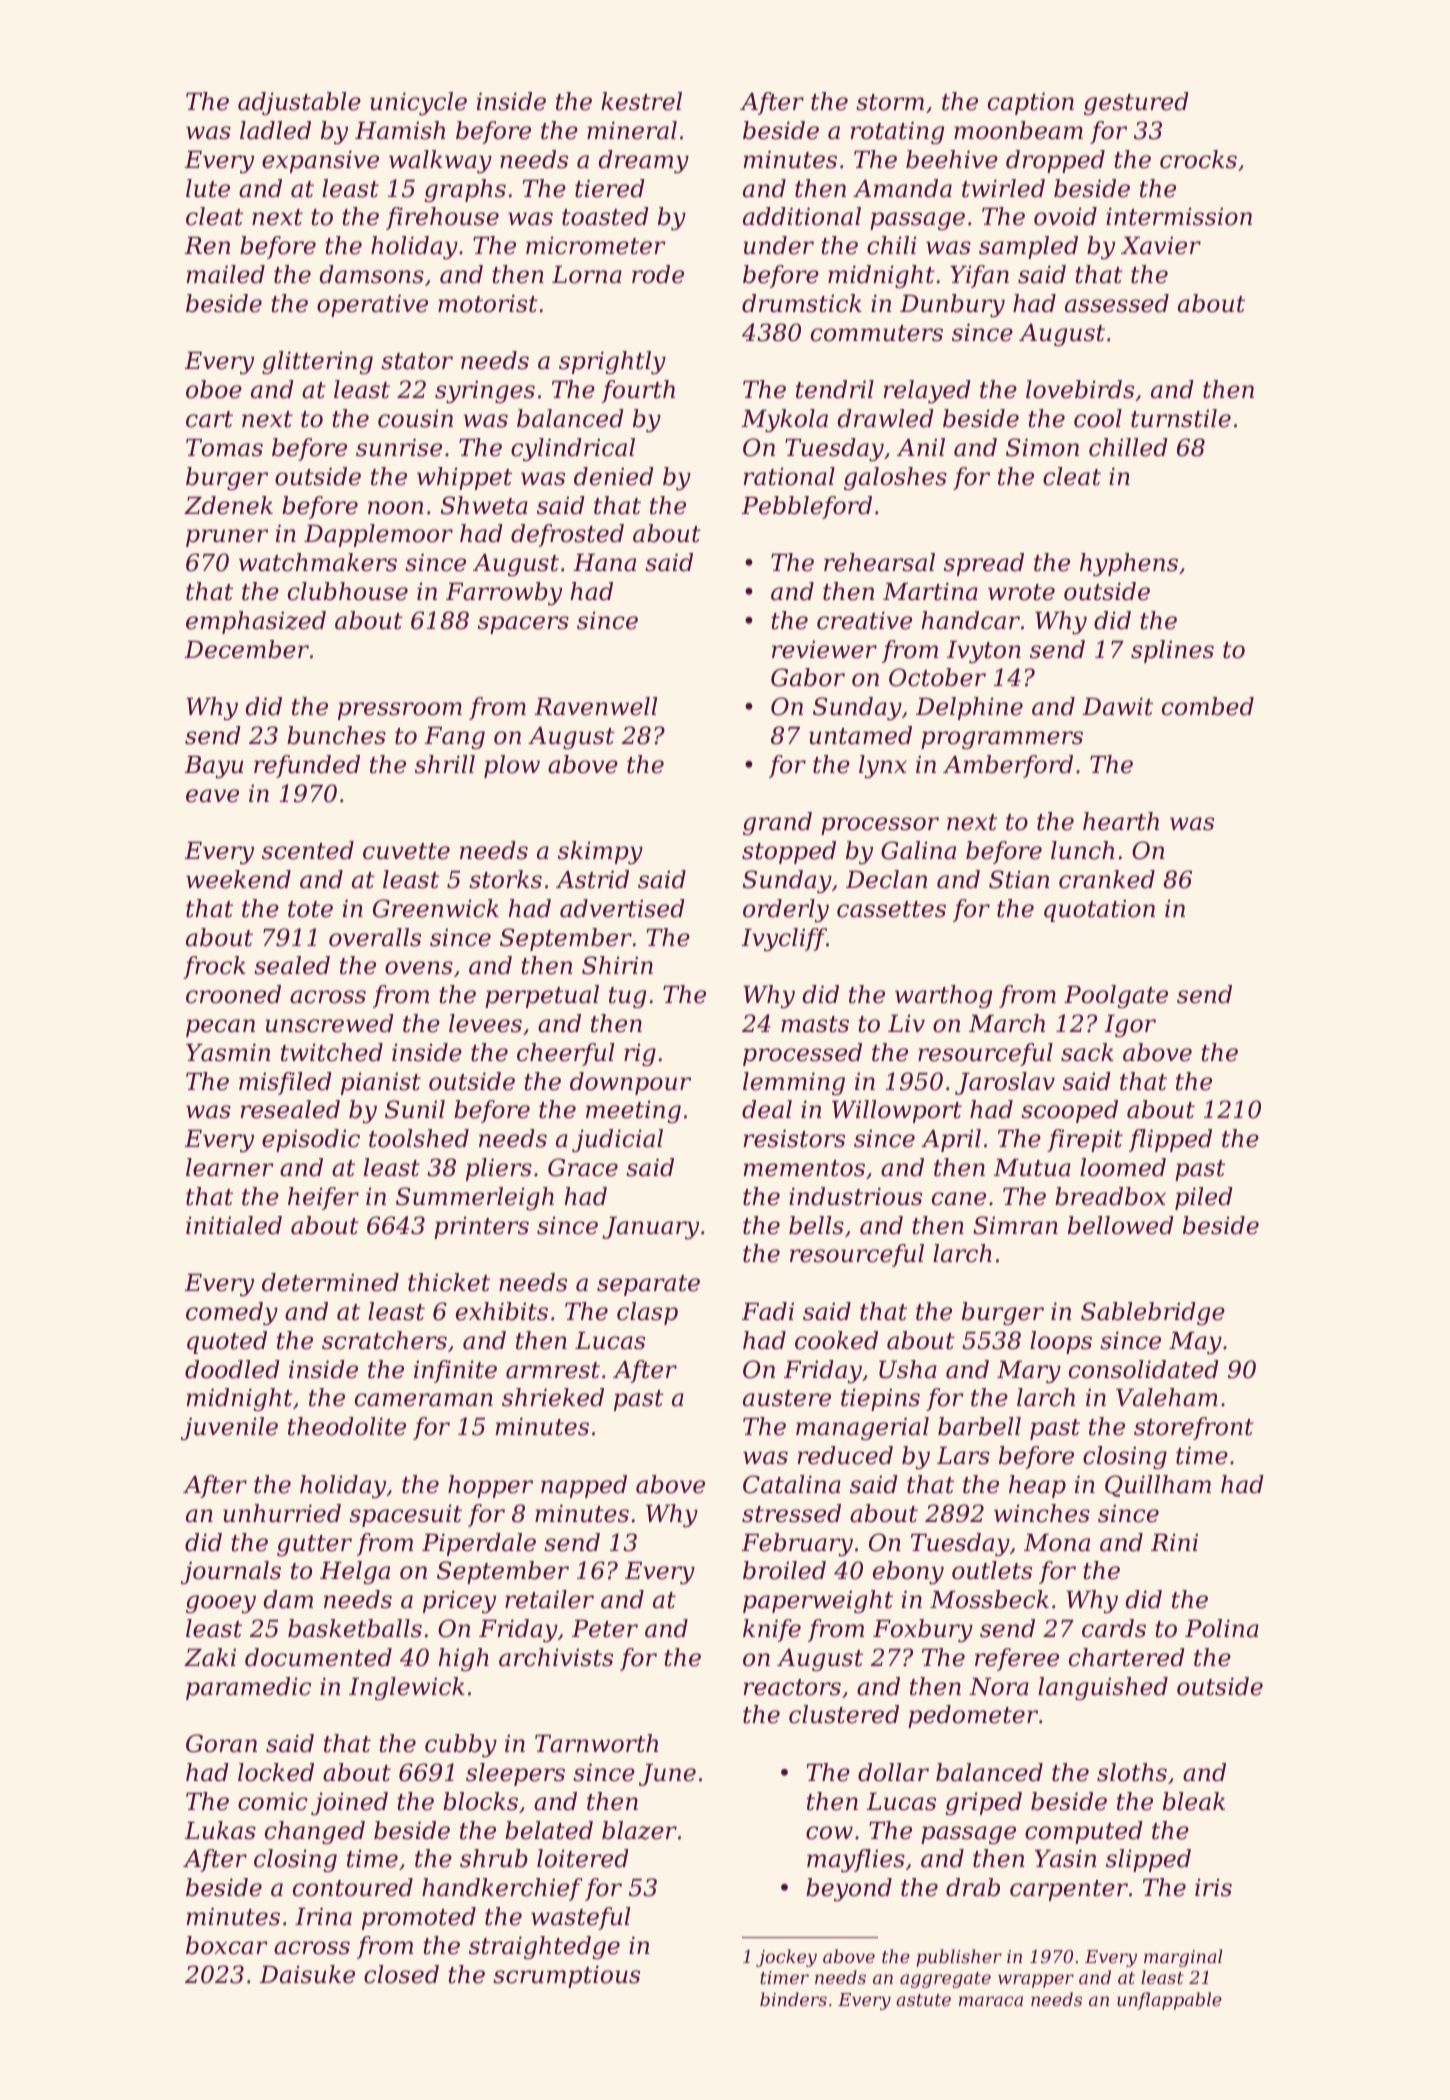 Image resolution: width=1450 pixels, height=2100 pixels. Describe the element at coordinates (1121, 821) in the screenshot. I see `hearth` at that location.
